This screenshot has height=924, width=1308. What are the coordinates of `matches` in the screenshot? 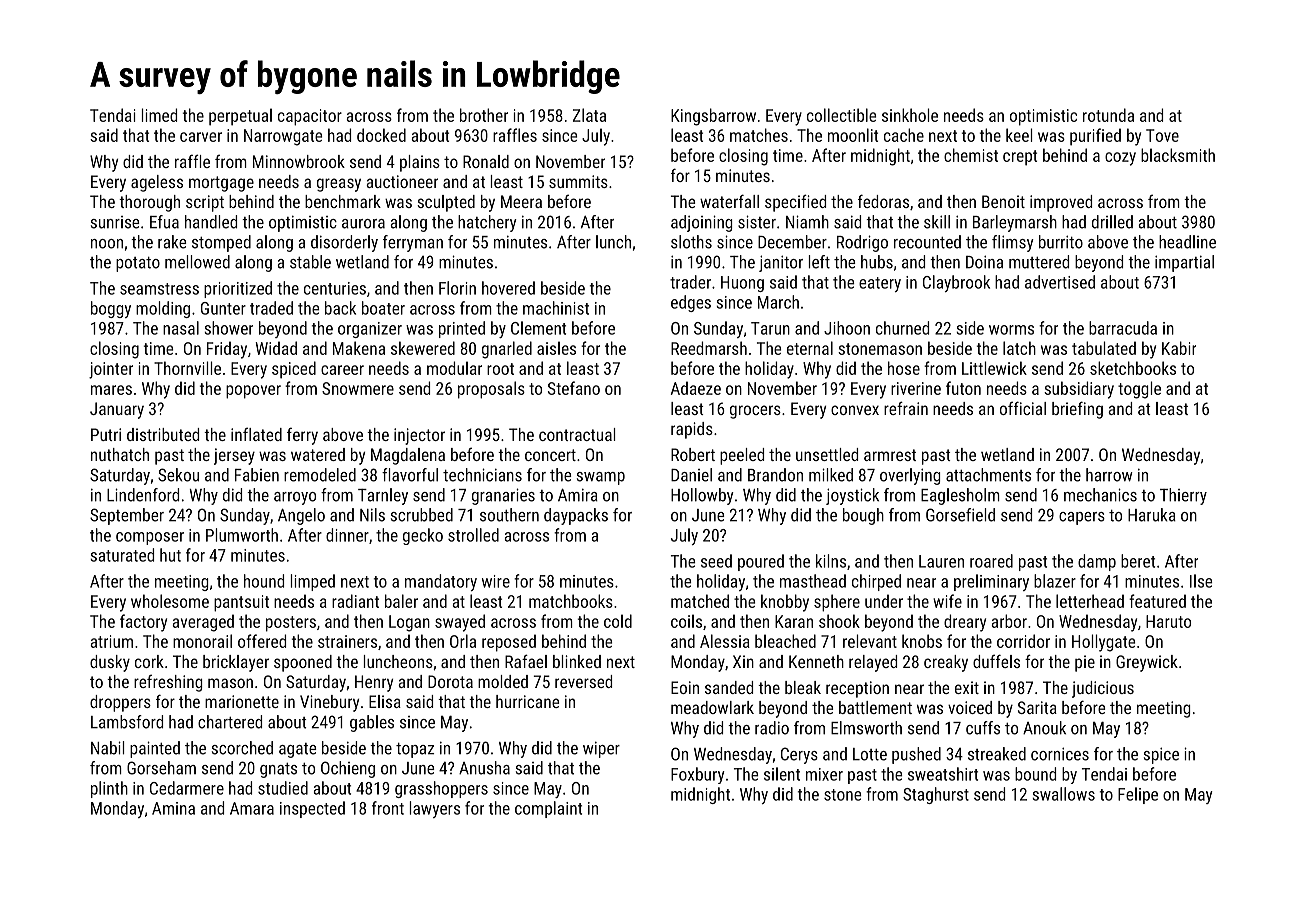 It's located at (759, 135).
